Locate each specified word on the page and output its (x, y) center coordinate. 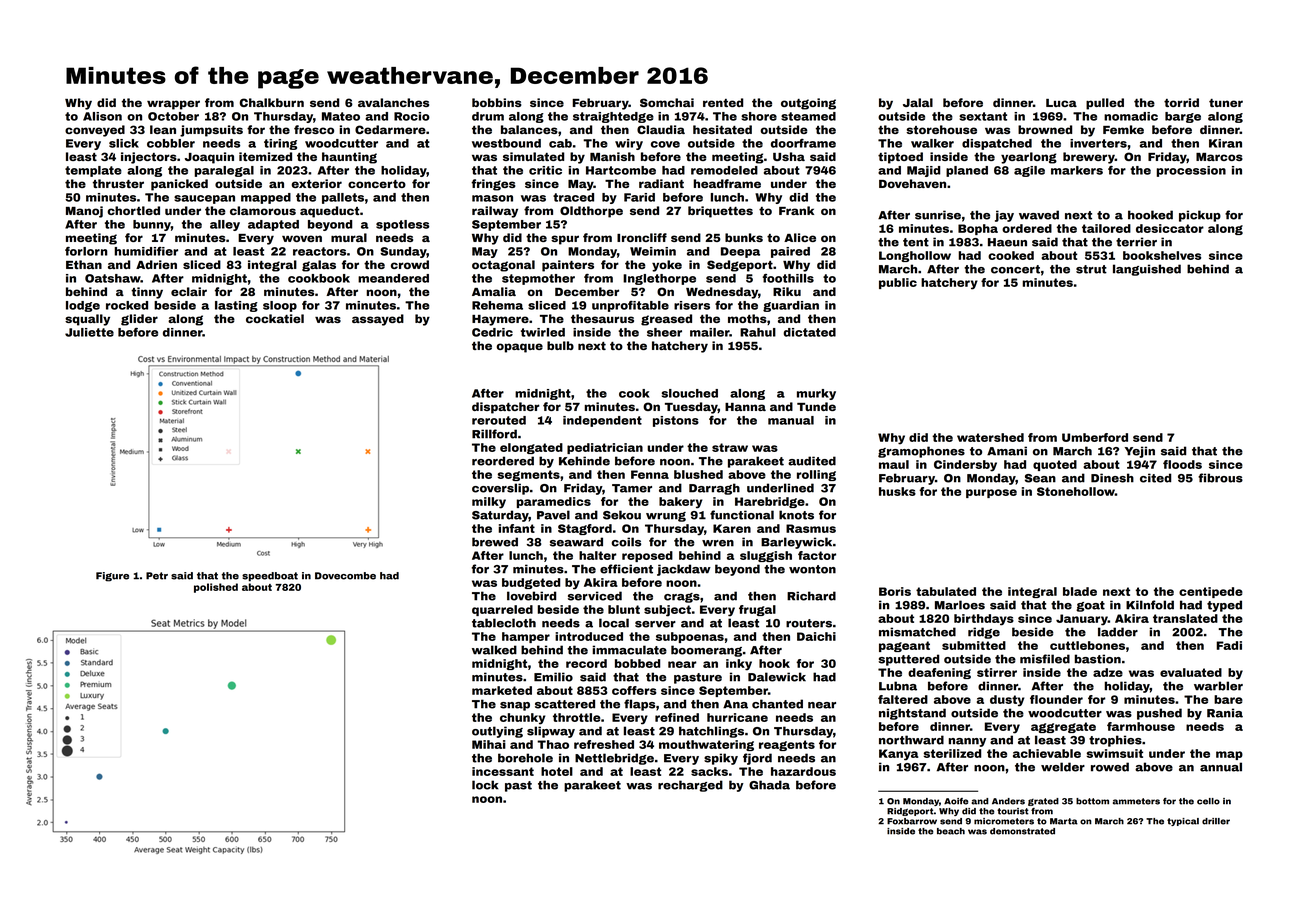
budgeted (531, 583)
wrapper (173, 105)
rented (723, 102)
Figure (112, 577)
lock (485, 785)
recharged (690, 786)
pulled (1105, 104)
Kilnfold (1150, 605)
